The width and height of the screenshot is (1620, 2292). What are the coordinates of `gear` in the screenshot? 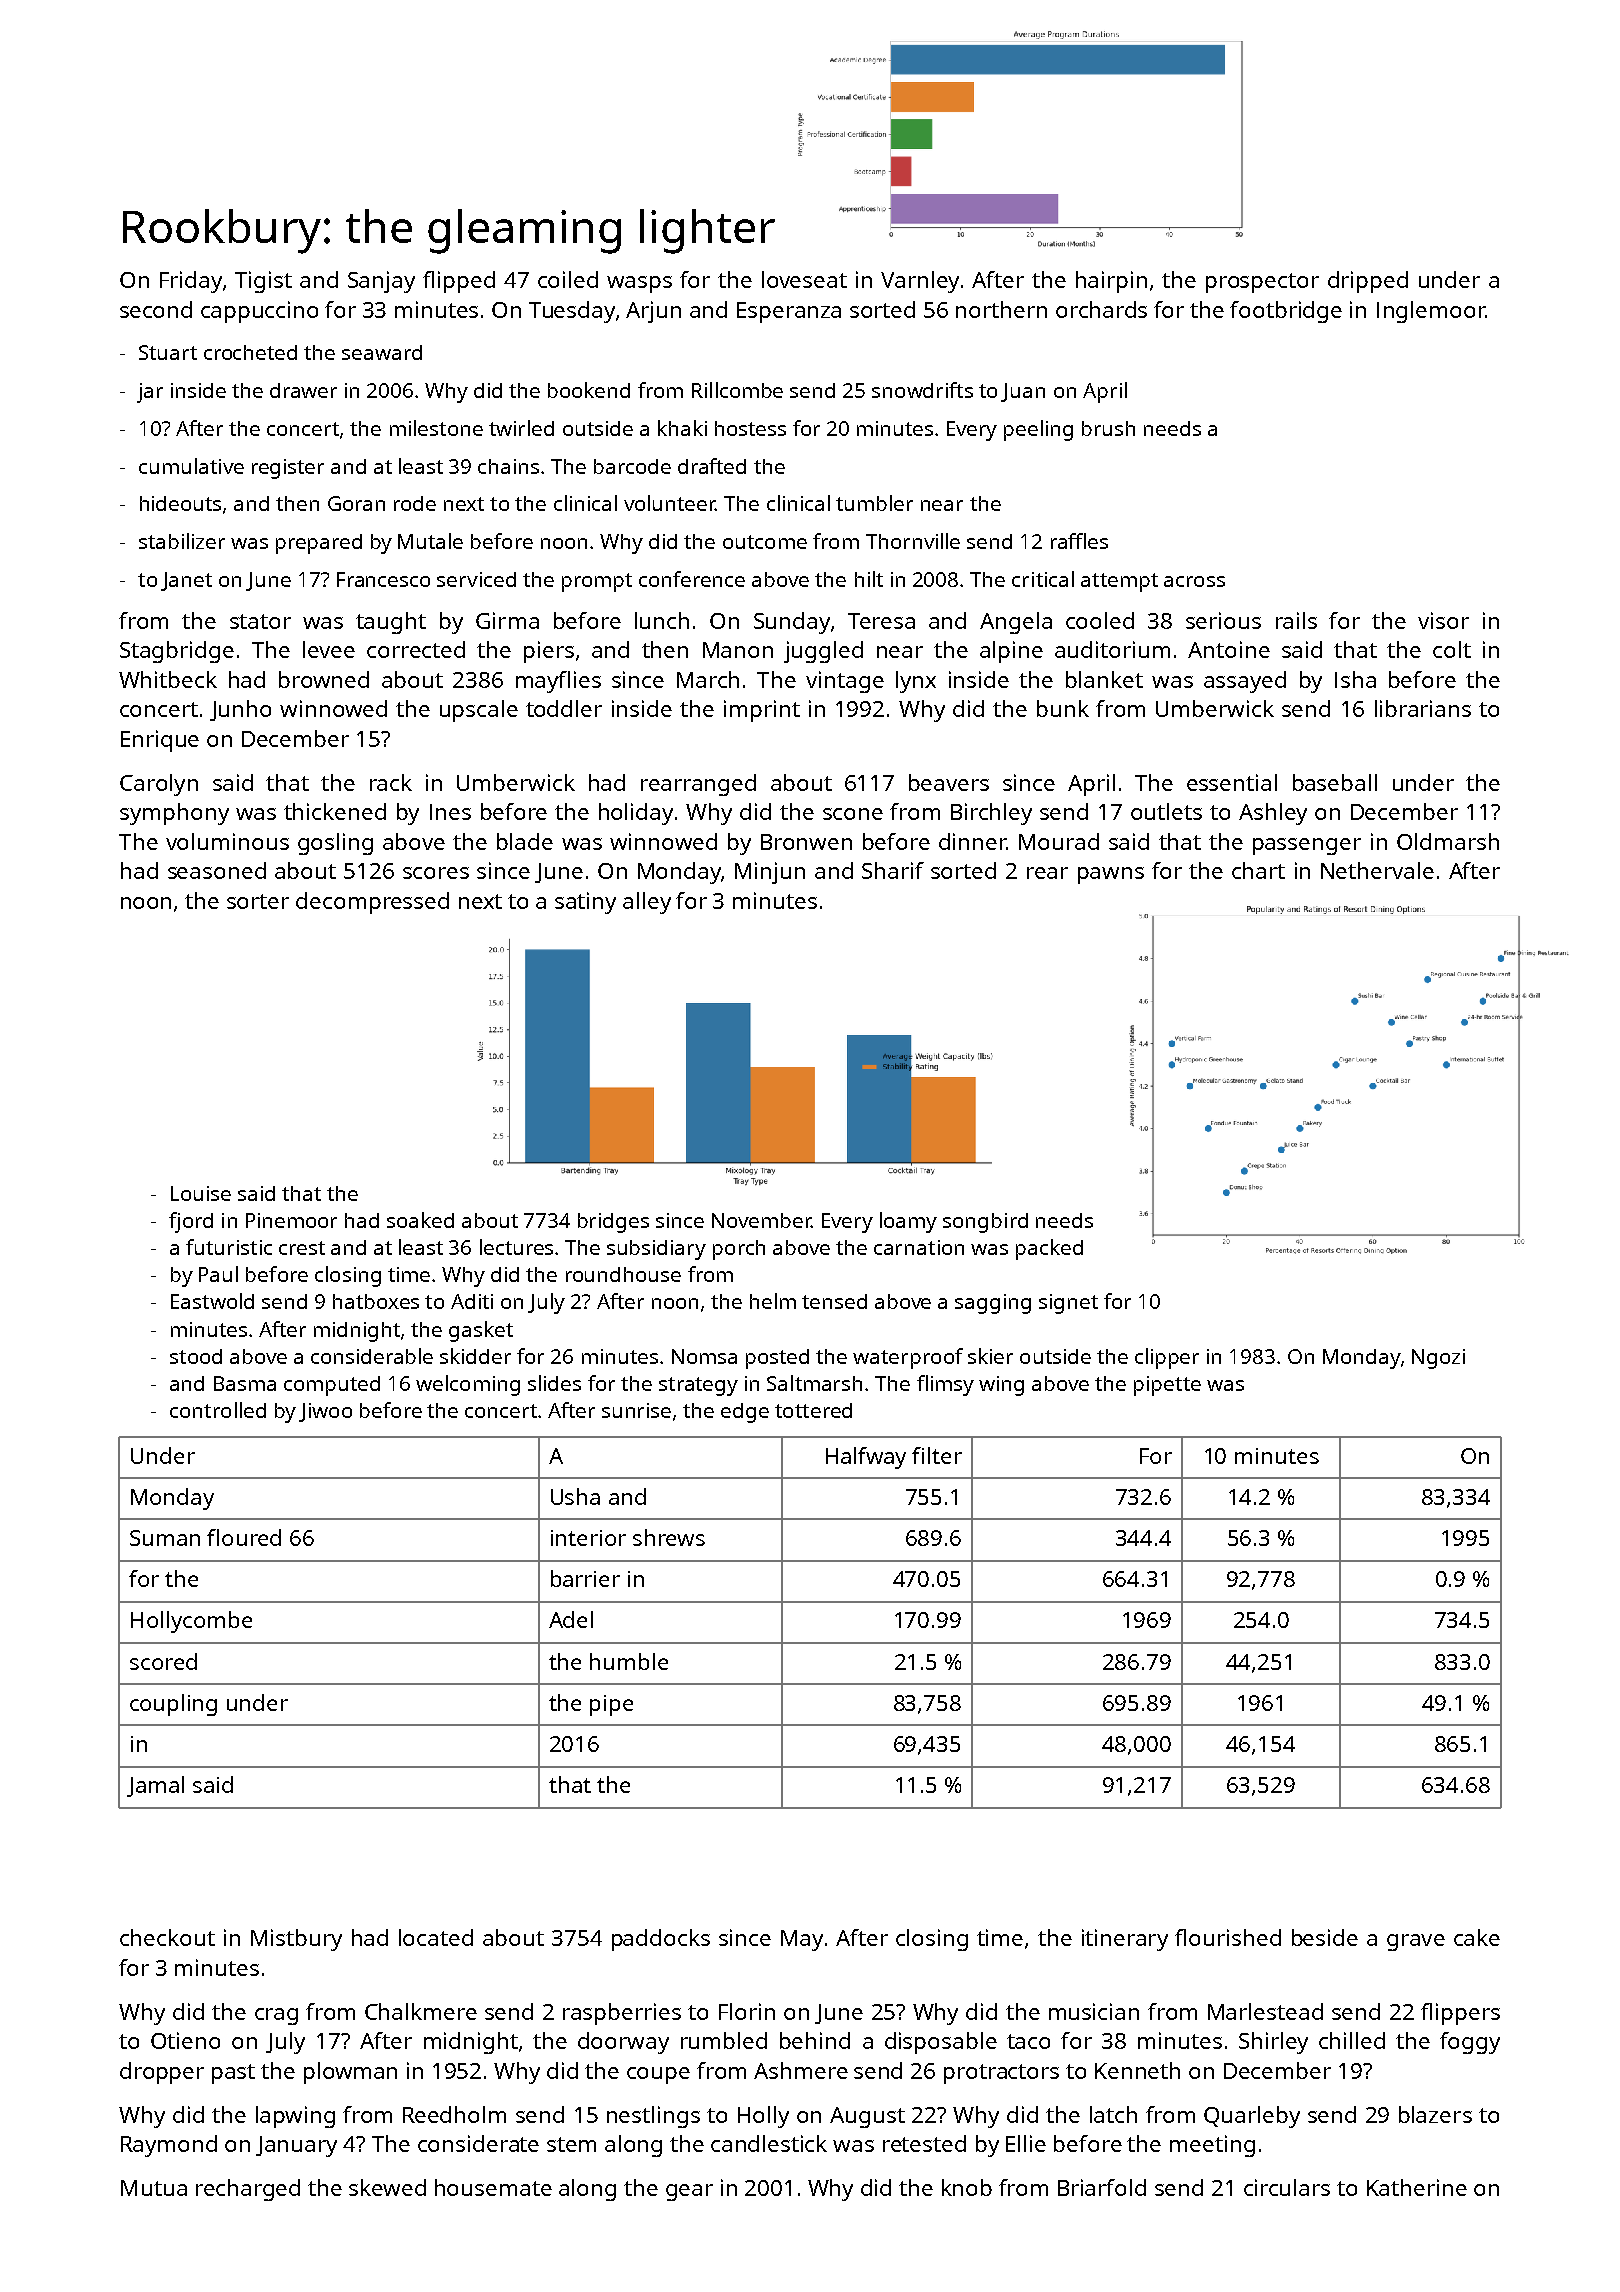 It's located at (689, 2192).
